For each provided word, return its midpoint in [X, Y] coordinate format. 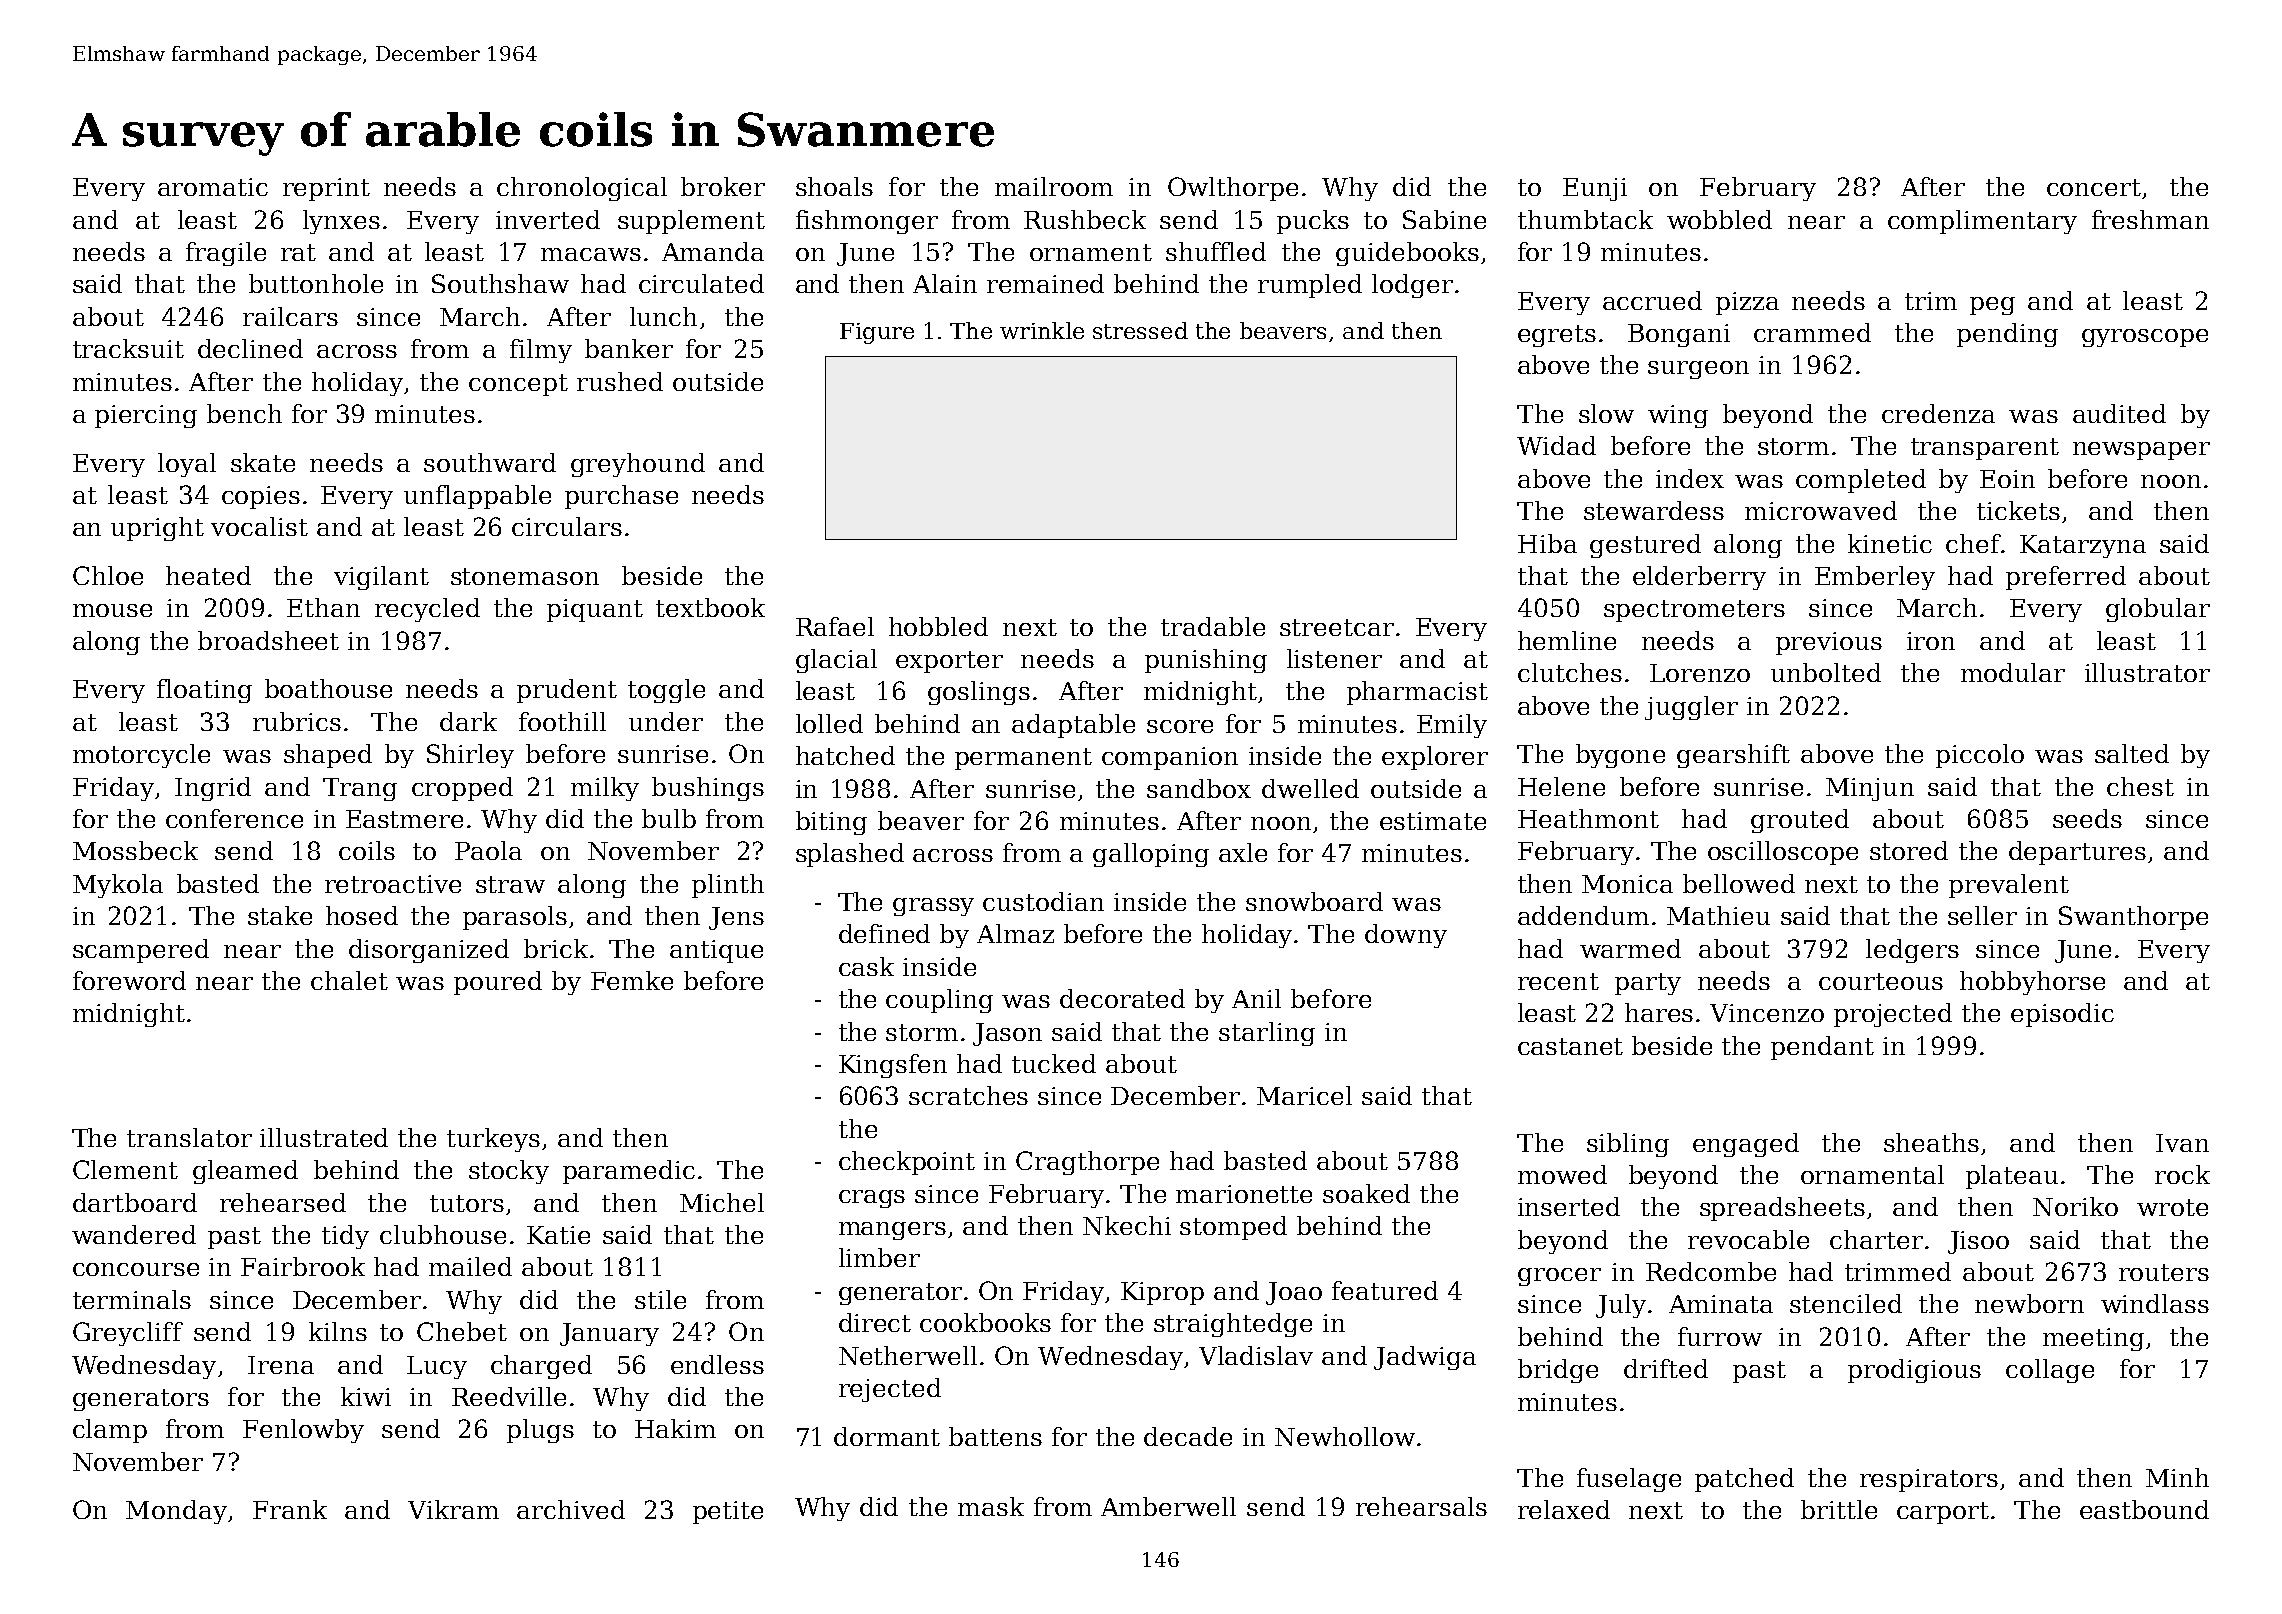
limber [879, 1257]
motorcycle [141, 756]
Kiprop [1162, 1293]
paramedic [629, 1172]
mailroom [1054, 186]
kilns [338, 1331]
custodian [1043, 901]
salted [2132, 753]
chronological [582, 189]
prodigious [1914, 1371]
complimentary [1982, 222]
